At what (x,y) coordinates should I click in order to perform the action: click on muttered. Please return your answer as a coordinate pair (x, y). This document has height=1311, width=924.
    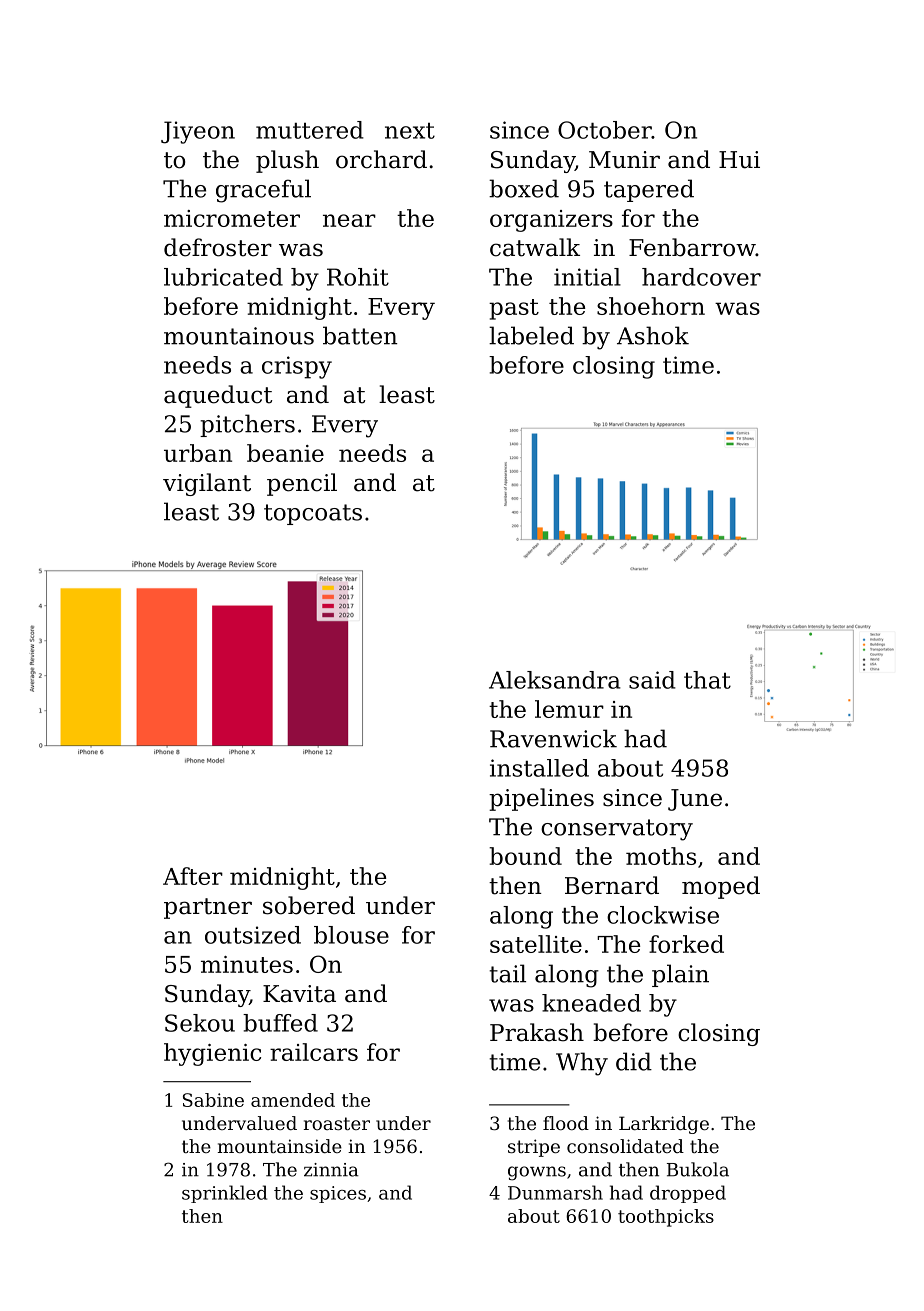
    Looking at the image, I should click on (310, 130).
